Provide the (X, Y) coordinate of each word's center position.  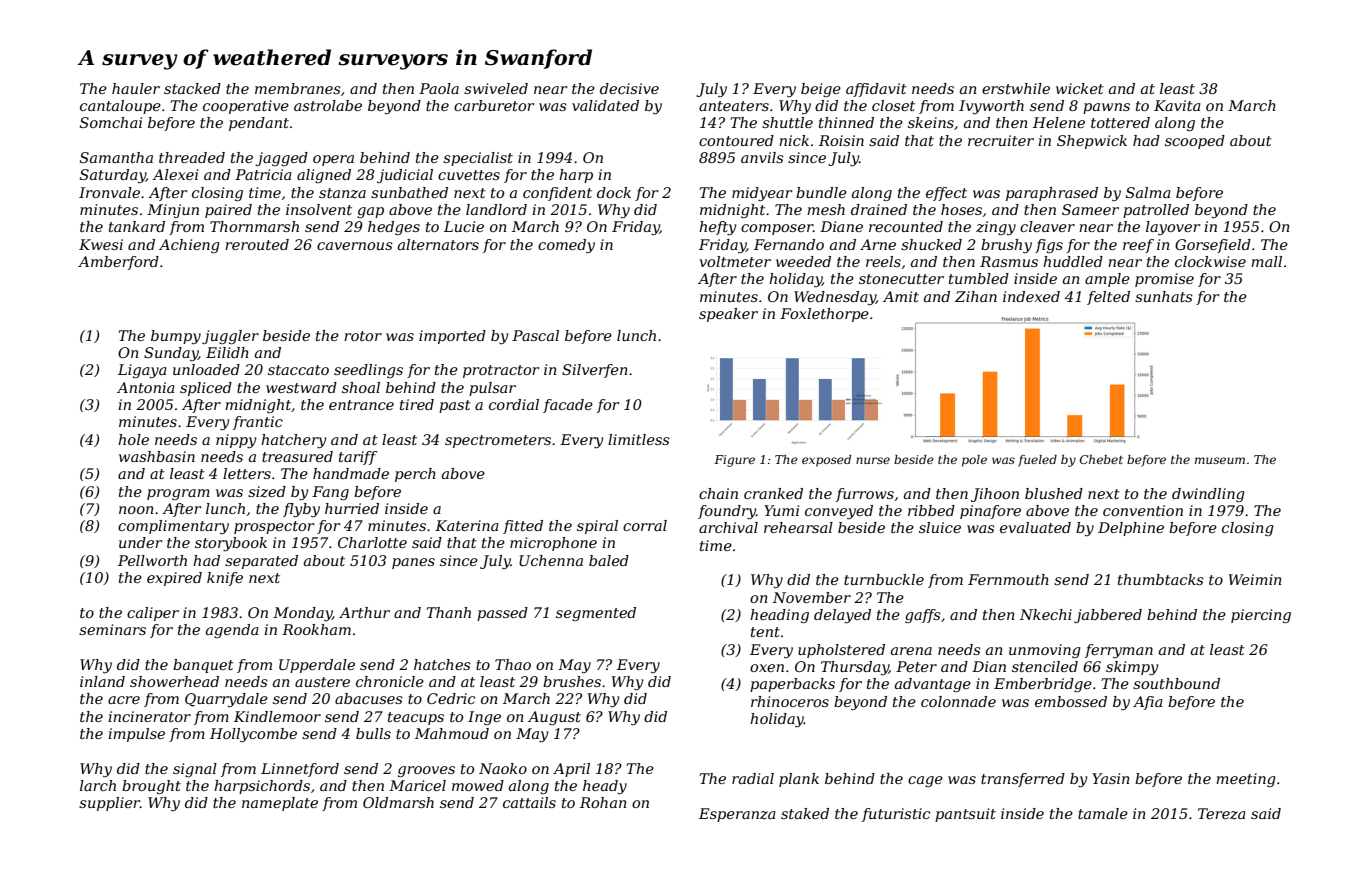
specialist (478, 159)
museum (1220, 460)
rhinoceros (790, 701)
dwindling (1208, 495)
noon (136, 510)
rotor (363, 336)
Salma (1148, 192)
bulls (373, 733)
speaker (728, 315)
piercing (1261, 616)
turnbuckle (884, 579)
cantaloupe (120, 107)
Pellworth (152, 560)
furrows (865, 495)
